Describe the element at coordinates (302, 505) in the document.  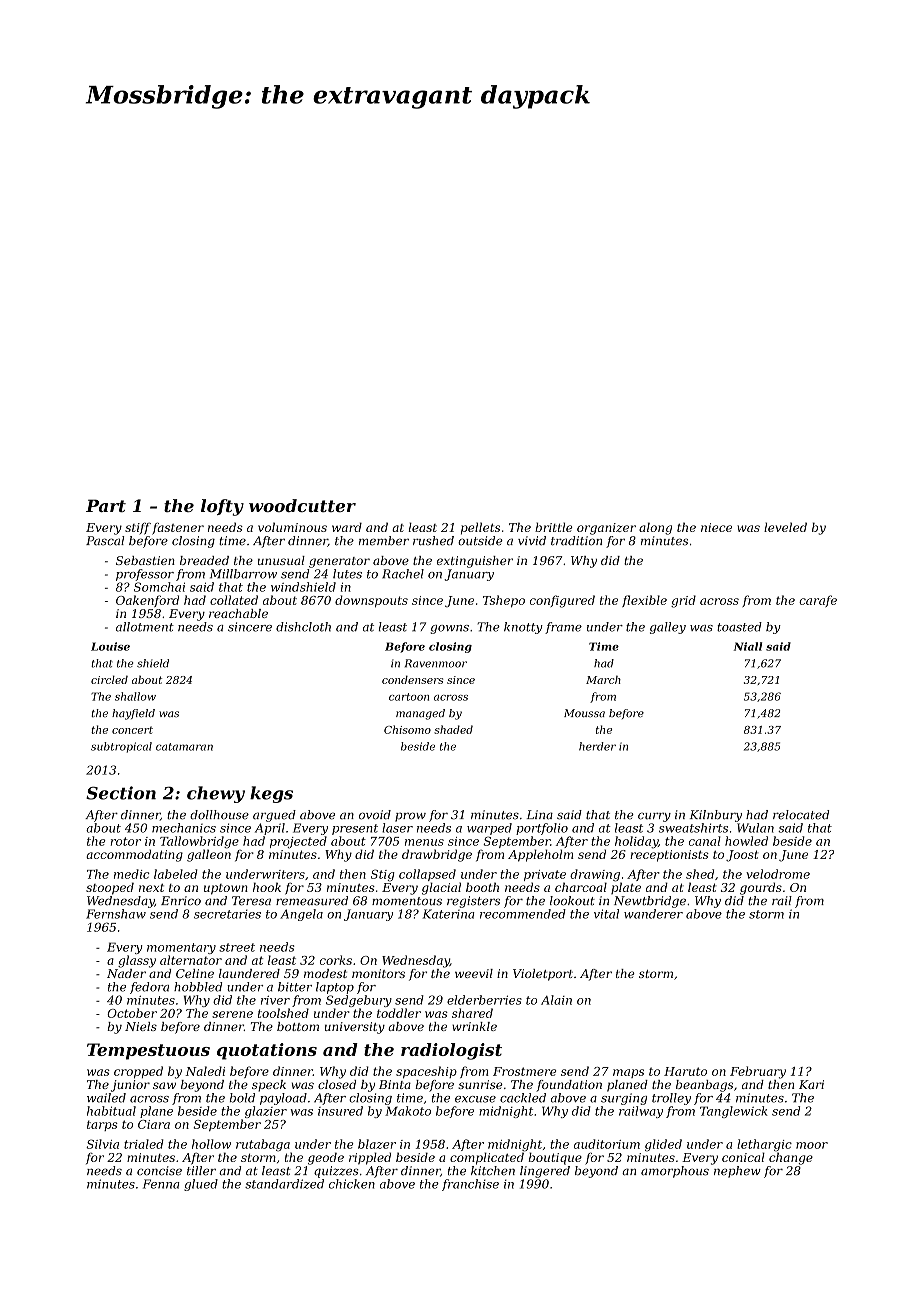
I see `woodcutter` at that location.
